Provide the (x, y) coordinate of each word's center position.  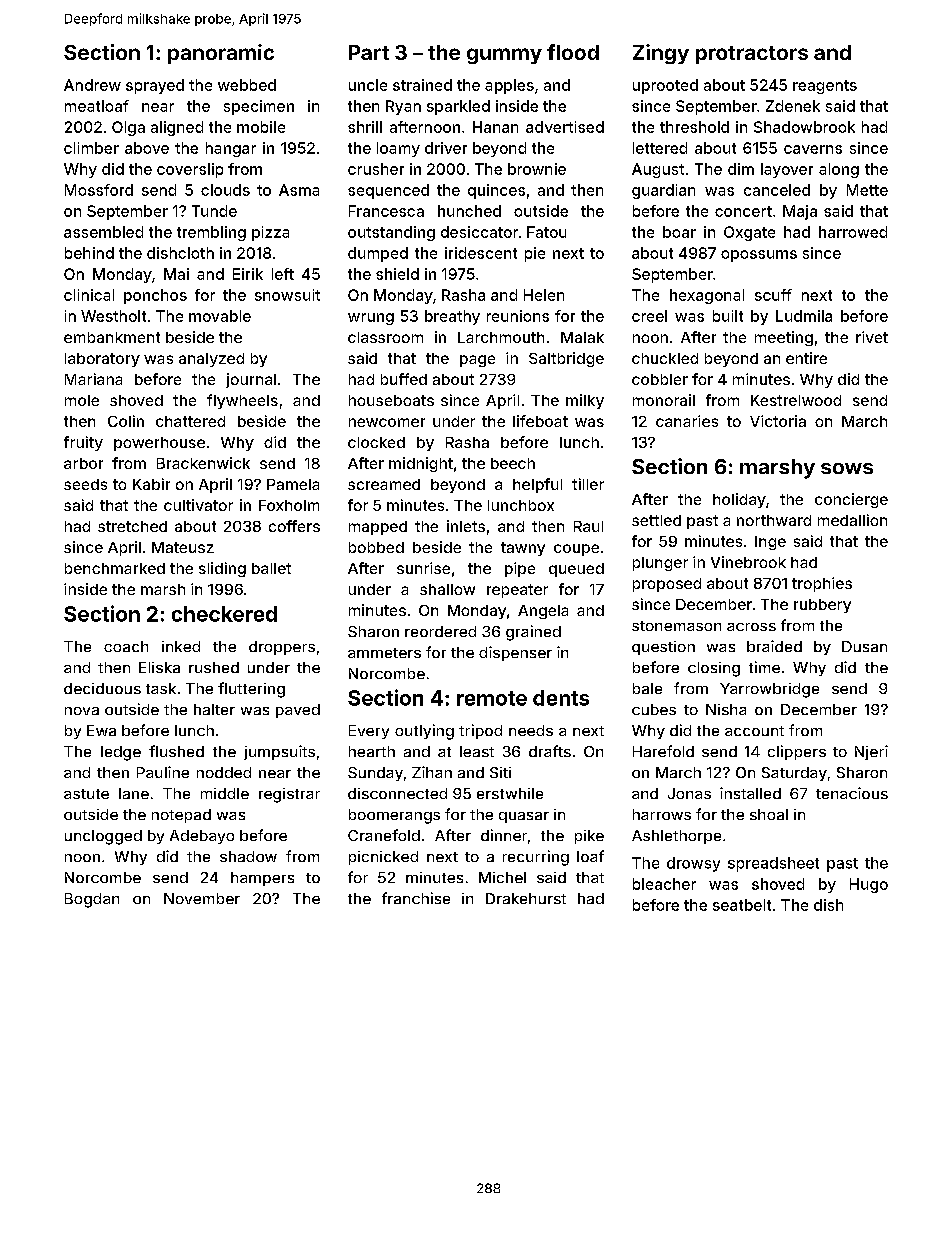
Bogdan (92, 900)
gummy (504, 56)
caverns (813, 149)
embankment (112, 337)
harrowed (853, 232)
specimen (259, 107)
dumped (378, 254)
